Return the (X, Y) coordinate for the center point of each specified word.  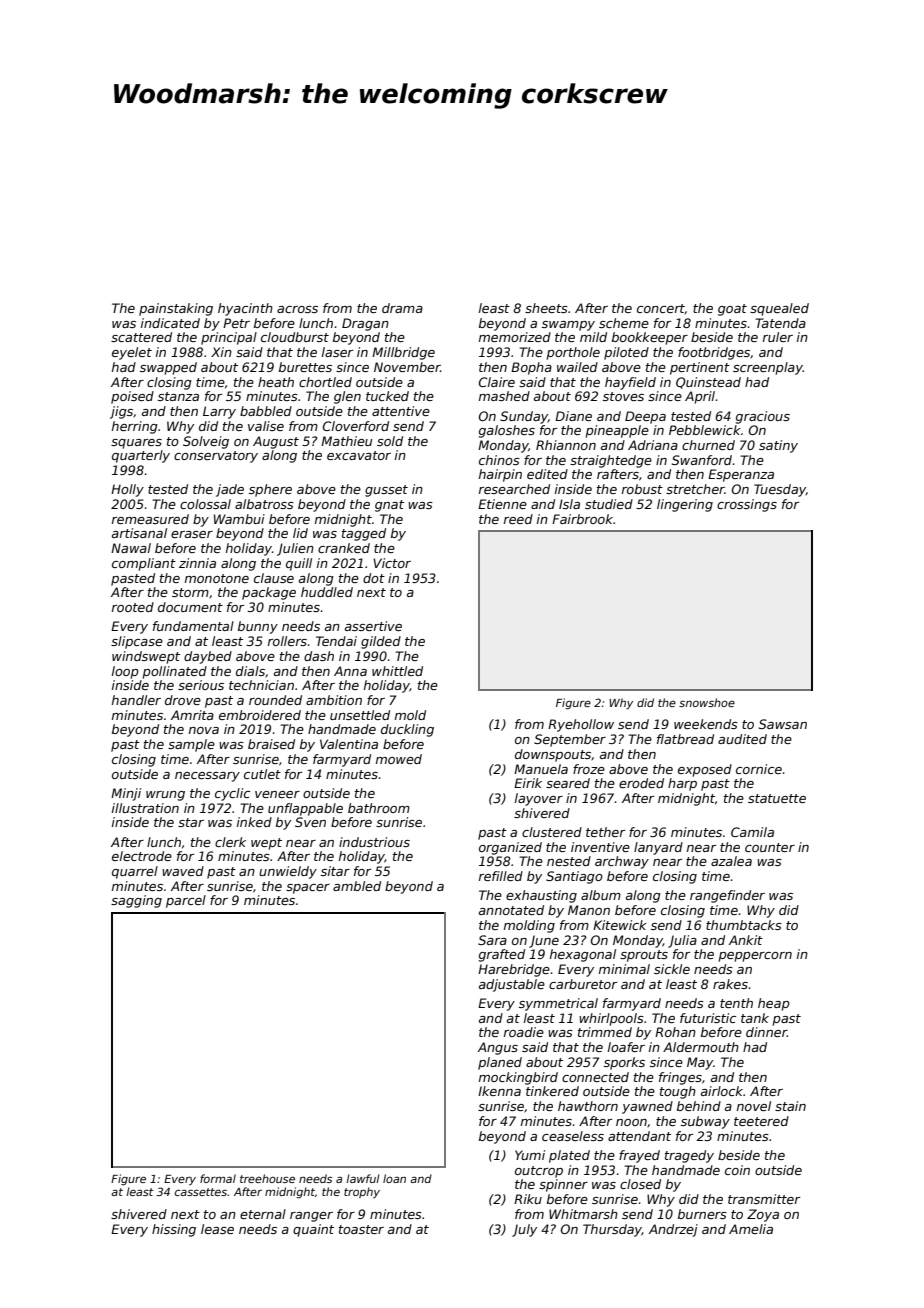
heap (774, 1004)
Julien (295, 549)
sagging (136, 901)
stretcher (695, 489)
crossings (747, 505)
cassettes (201, 1192)
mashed (504, 396)
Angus (498, 1048)
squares (136, 444)
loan (394, 1178)
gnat (389, 506)
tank (755, 1018)
